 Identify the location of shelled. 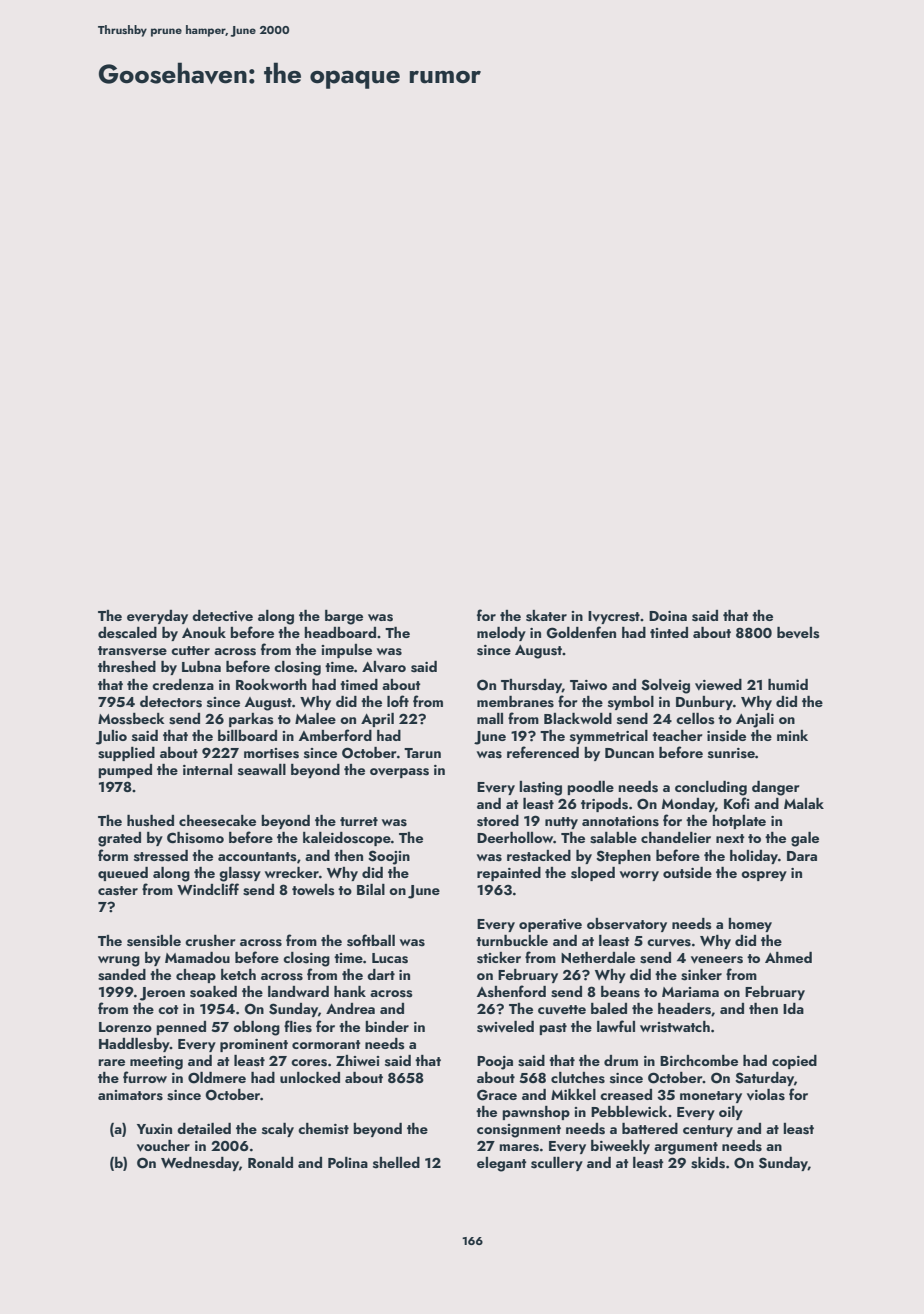
(396, 1163).
